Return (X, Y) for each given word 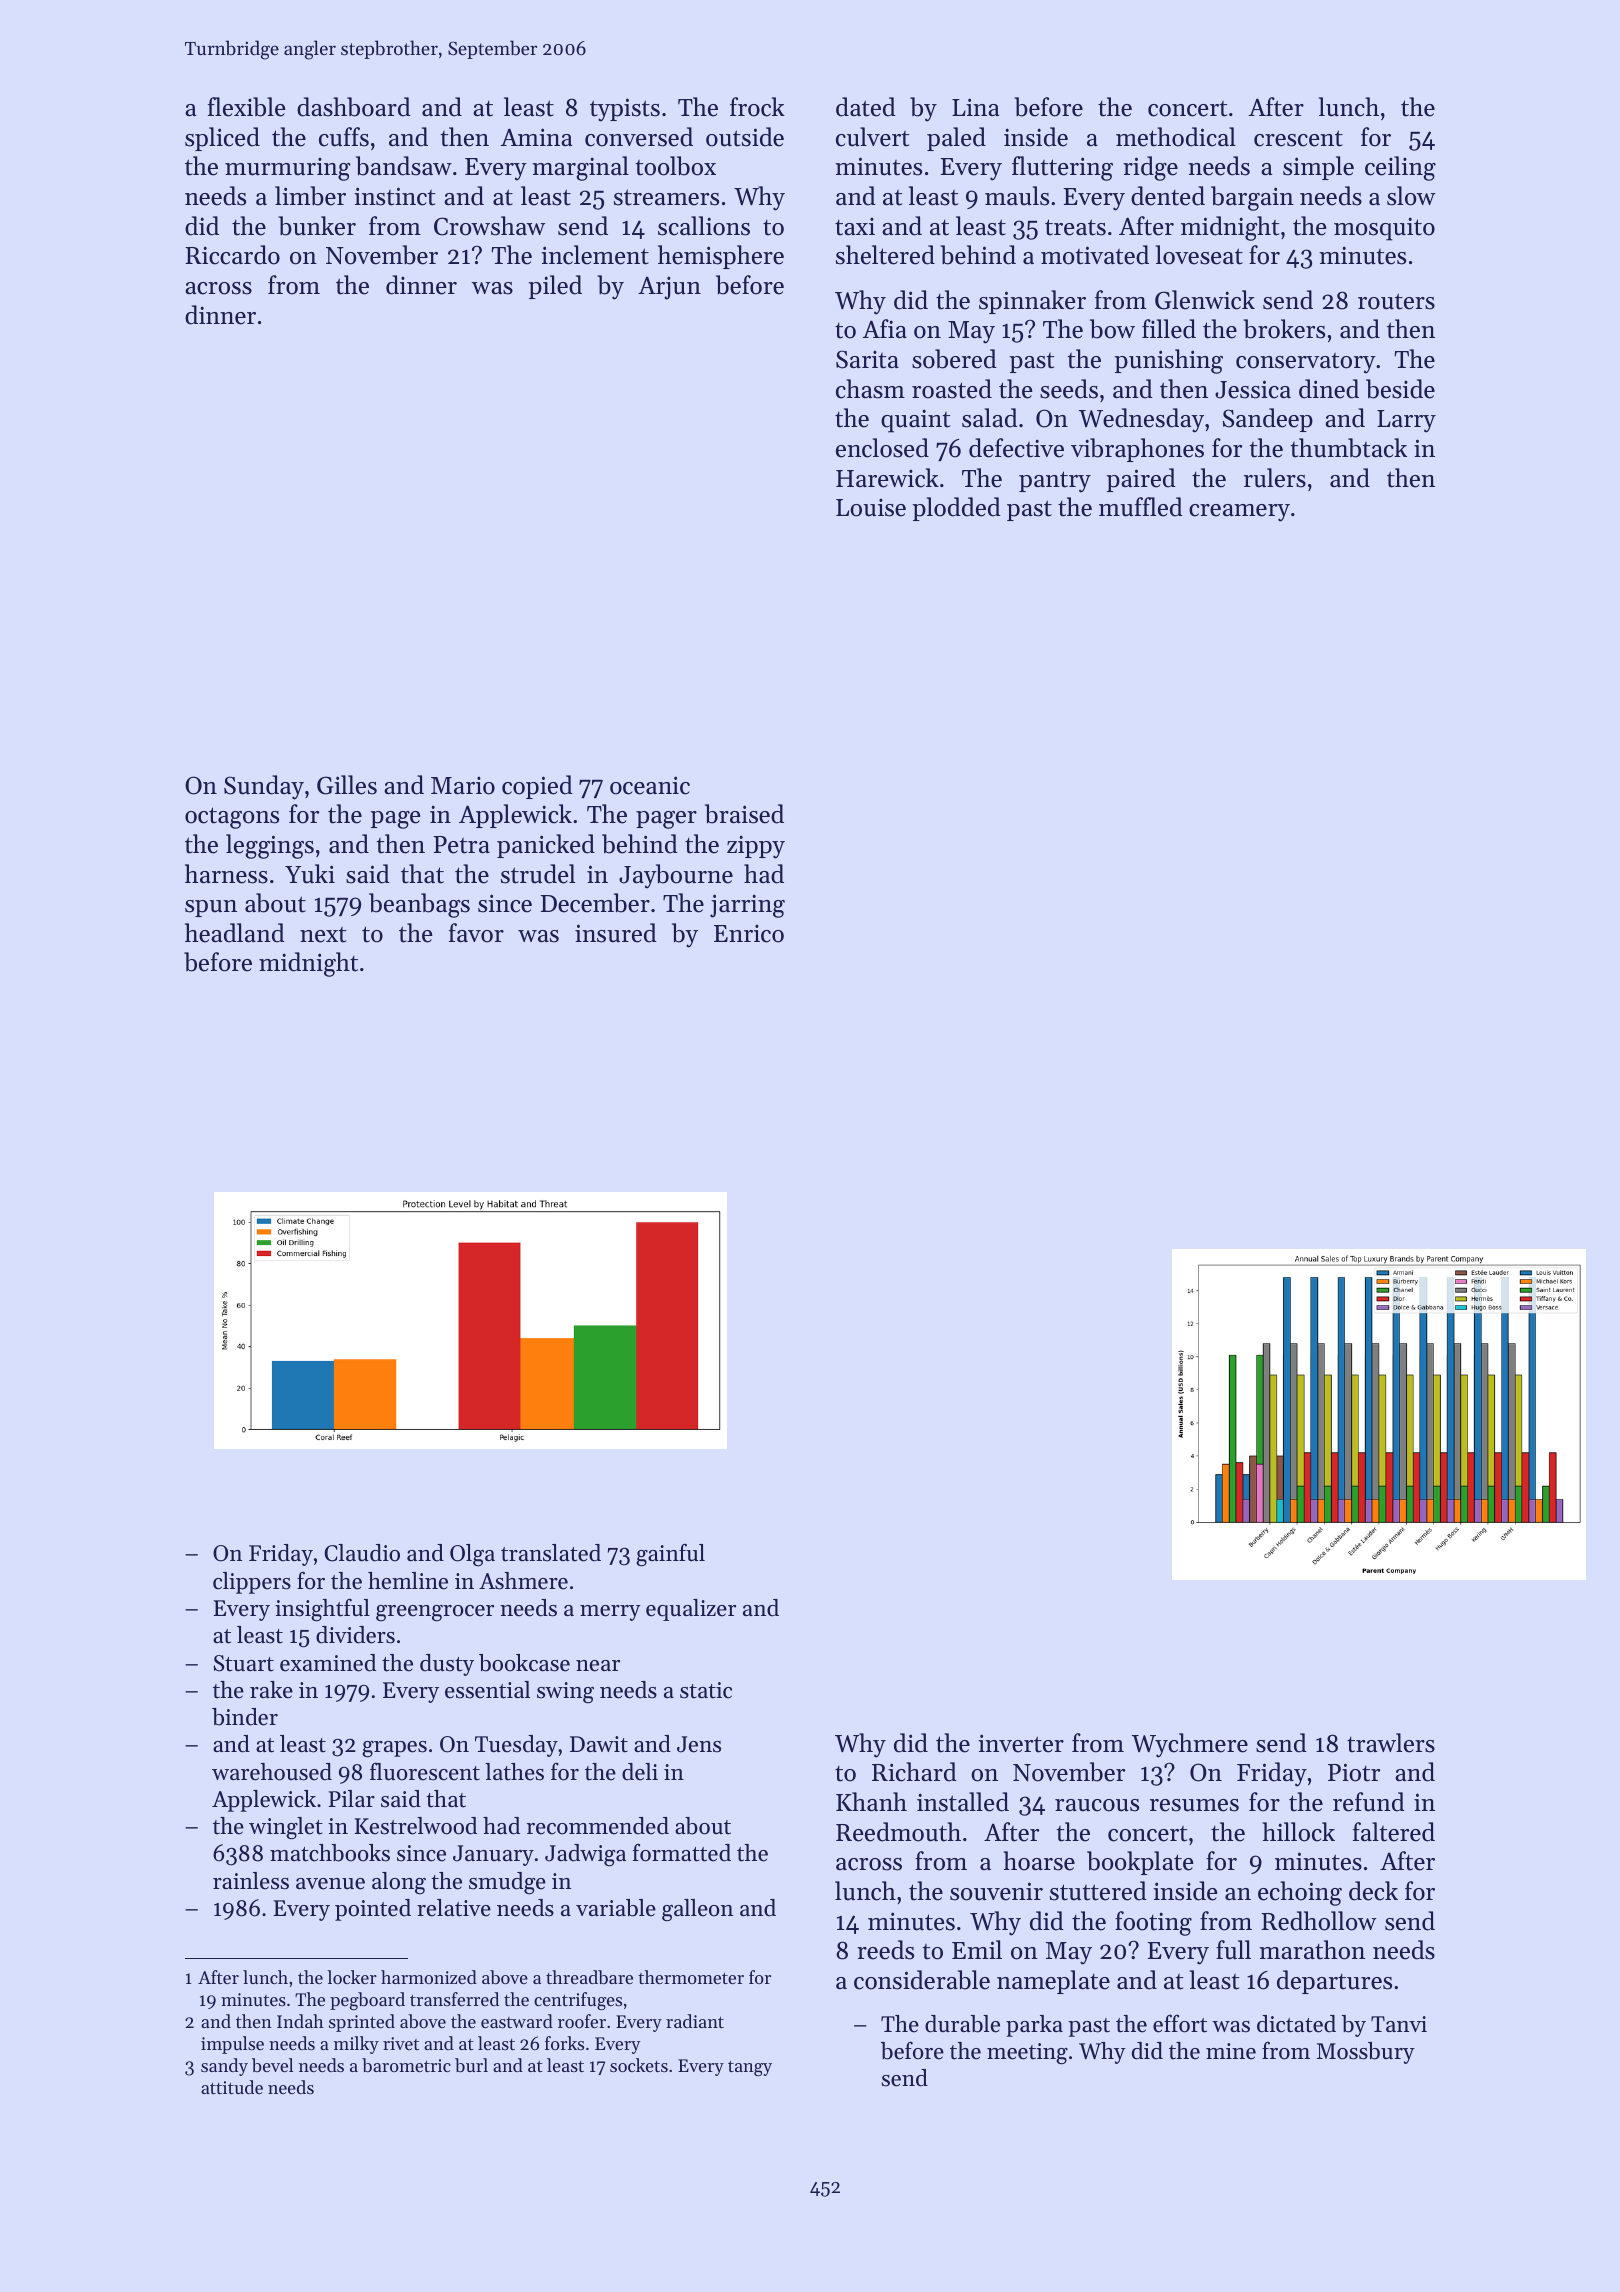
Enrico (749, 934)
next (323, 935)
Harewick (887, 478)
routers (1396, 301)
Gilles (347, 785)
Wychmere (1190, 1745)
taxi (855, 227)
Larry (1406, 421)
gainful (670, 1555)
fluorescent (425, 1771)
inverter (1021, 1743)
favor (476, 933)
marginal (580, 168)
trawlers (1391, 1743)
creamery (1239, 513)
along (399, 1883)
